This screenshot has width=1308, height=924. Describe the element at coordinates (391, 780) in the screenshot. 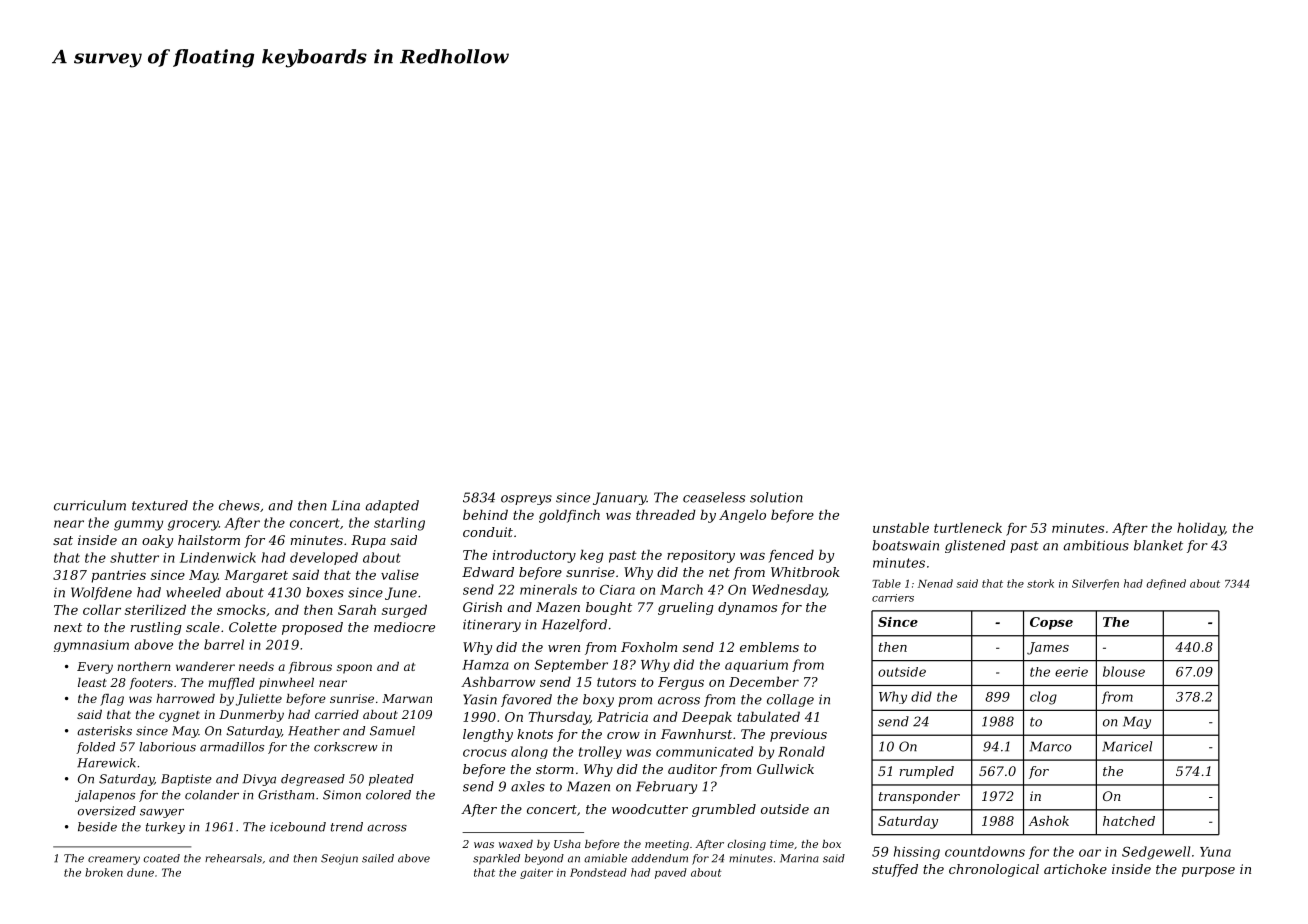

I see `pleated` at that location.
